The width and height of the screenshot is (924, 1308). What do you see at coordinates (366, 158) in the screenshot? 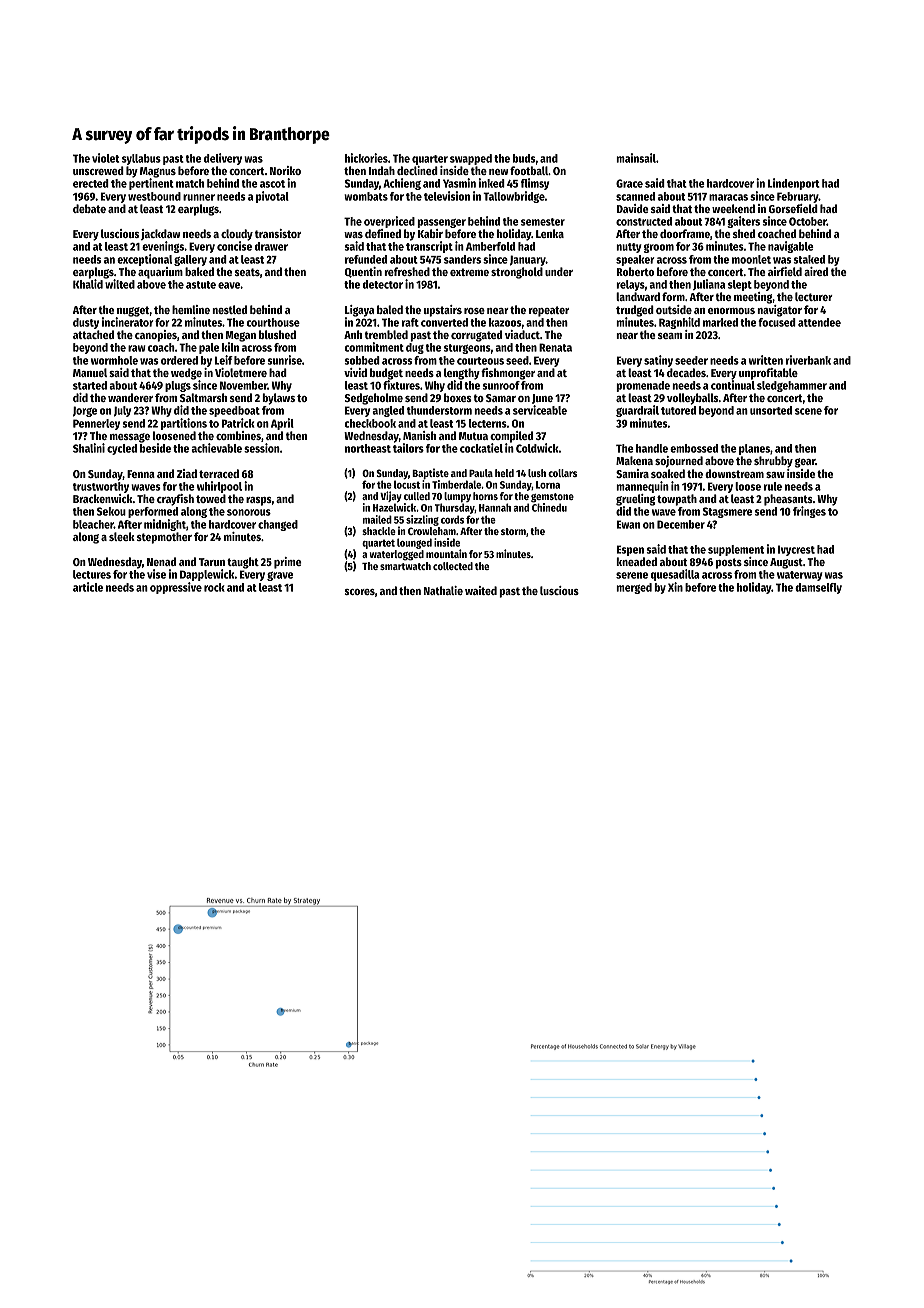
I see `hickories` at bounding box center [366, 158].
